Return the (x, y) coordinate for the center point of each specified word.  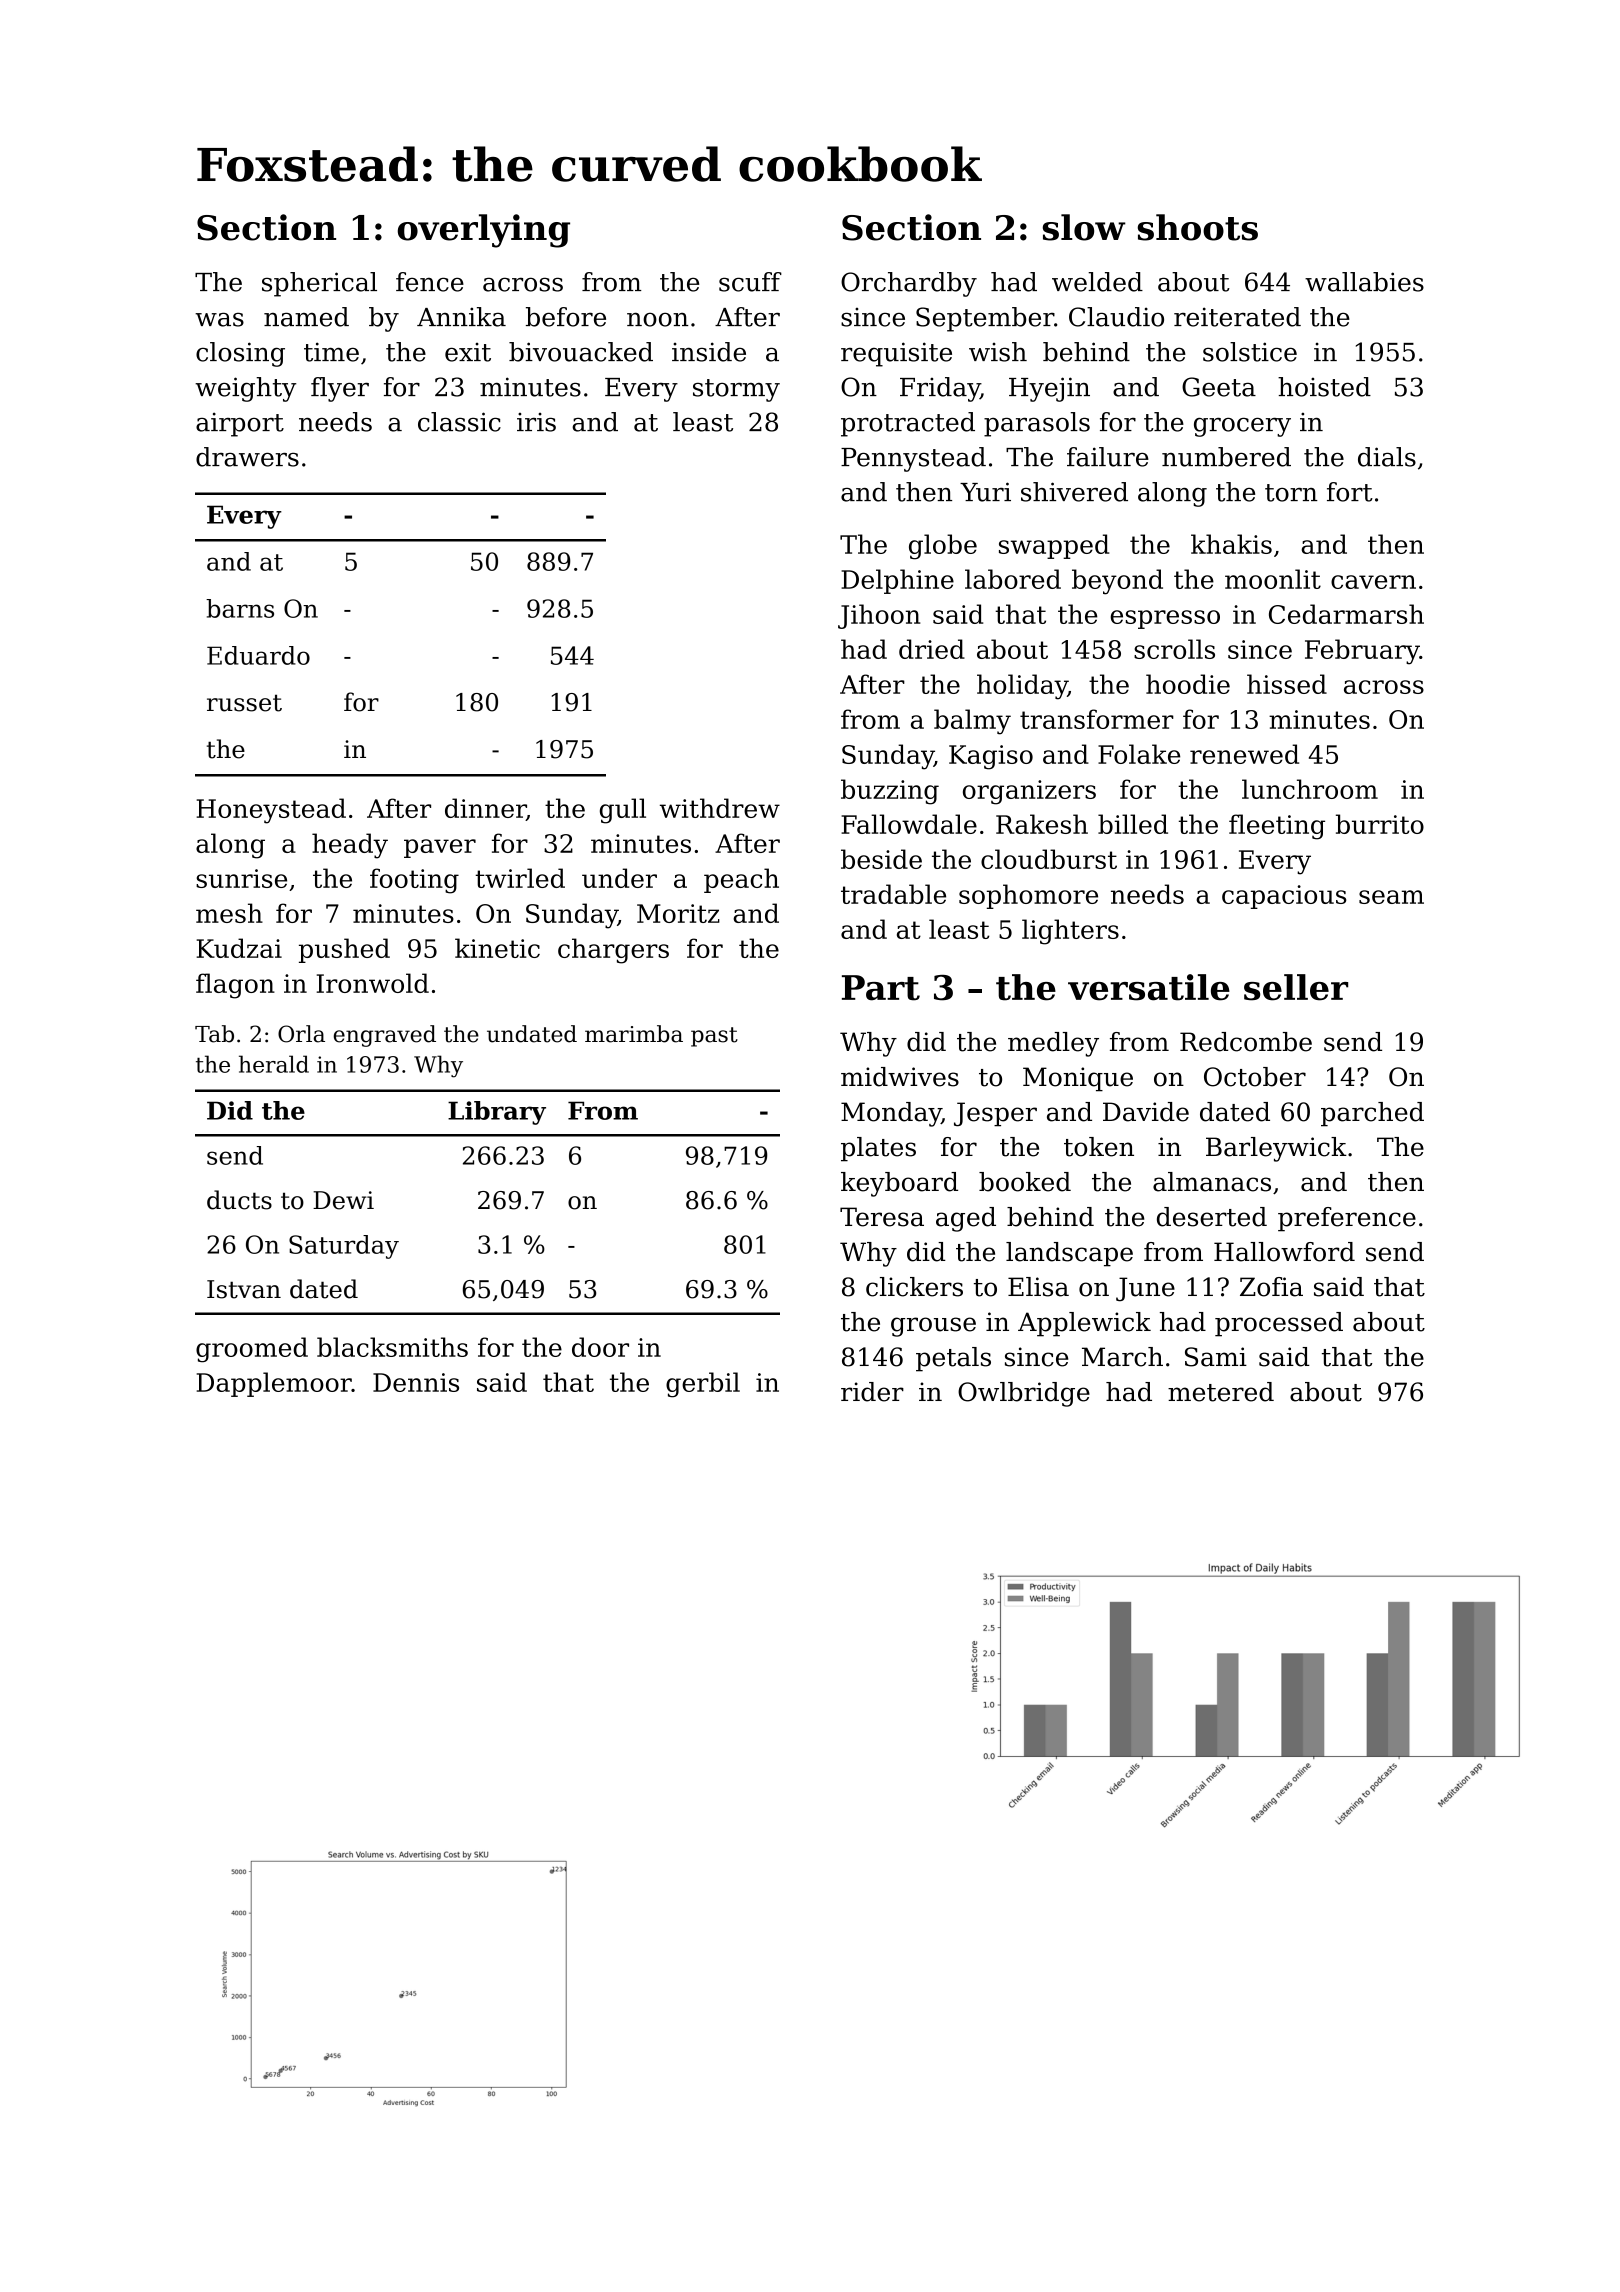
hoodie (1188, 684)
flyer (340, 389)
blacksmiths (392, 1347)
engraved (385, 1036)
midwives (900, 1077)
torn (1291, 493)
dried (932, 649)
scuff (750, 282)
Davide (1146, 1112)
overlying (484, 231)
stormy (736, 390)
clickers (914, 1287)
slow (1084, 227)
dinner (485, 809)
